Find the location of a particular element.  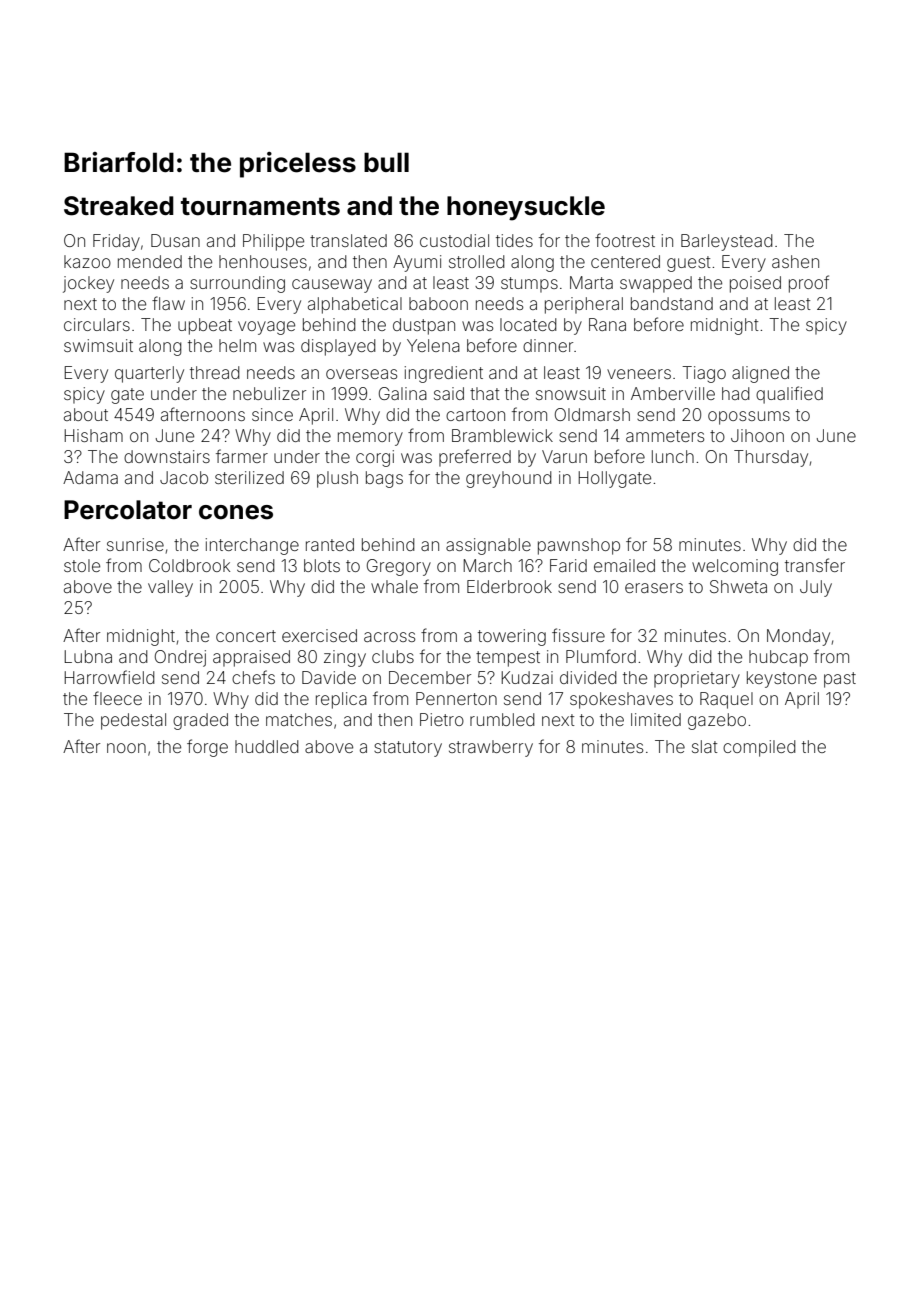

across is located at coordinates (389, 637).
